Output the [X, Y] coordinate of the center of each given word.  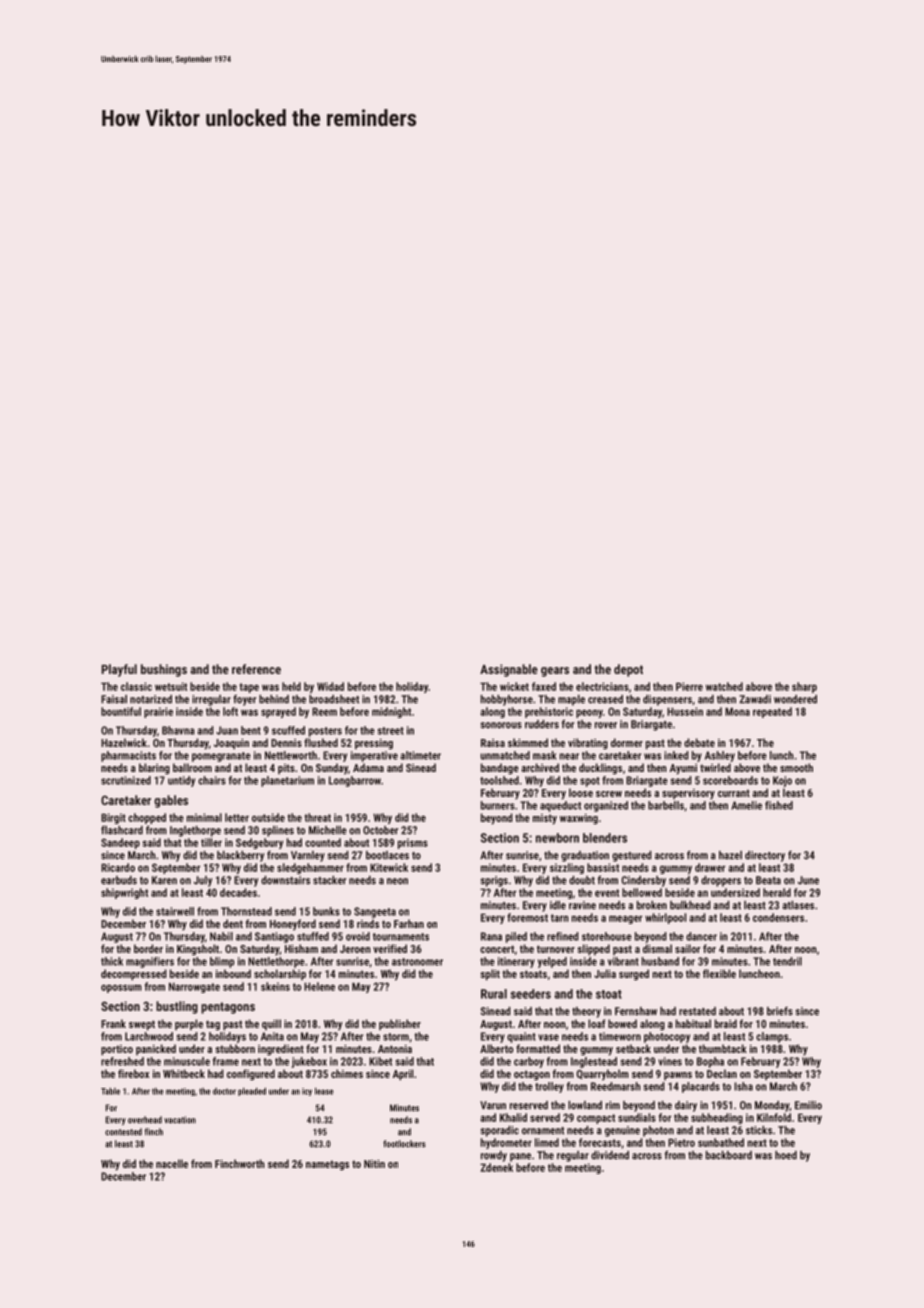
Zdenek [496, 1167]
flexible [719, 973]
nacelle [172, 1163]
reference [256, 669]
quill [271, 1024]
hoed [786, 1155]
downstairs [285, 880]
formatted [538, 1048]
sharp [804, 687]
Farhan [409, 923]
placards [701, 1087]
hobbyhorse [507, 700]
